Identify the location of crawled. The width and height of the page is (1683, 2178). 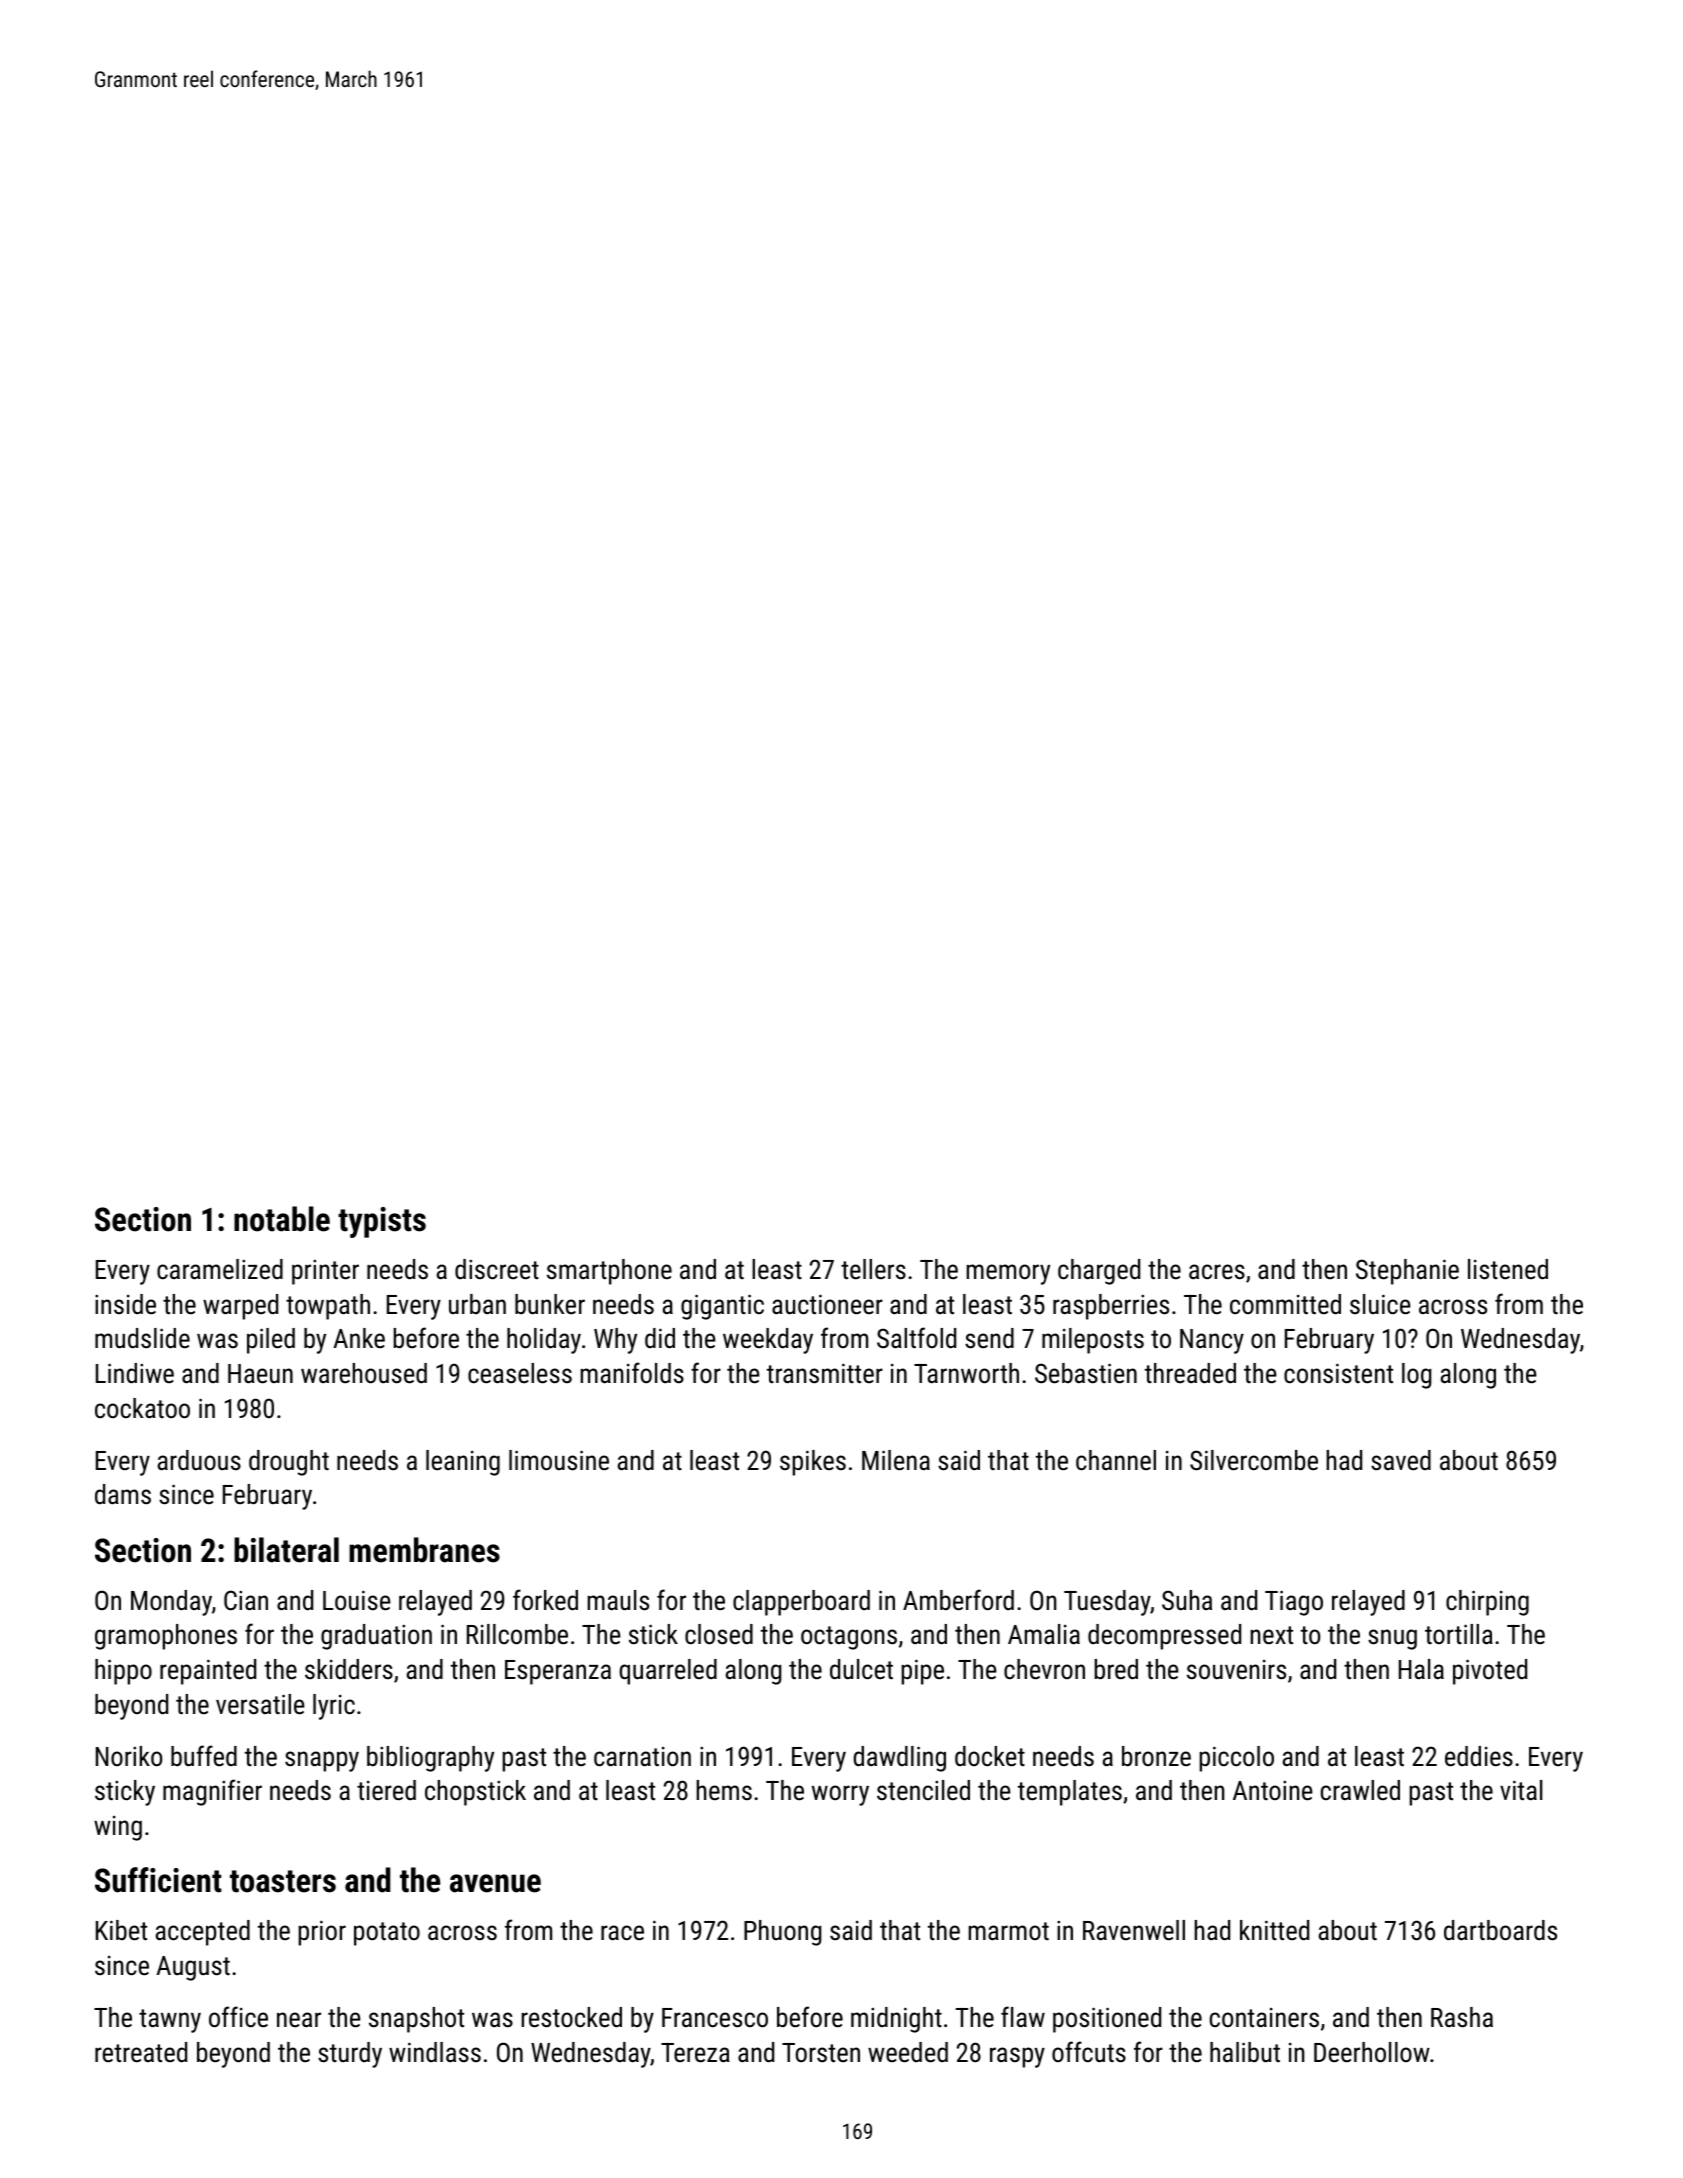
(1360, 1790).
